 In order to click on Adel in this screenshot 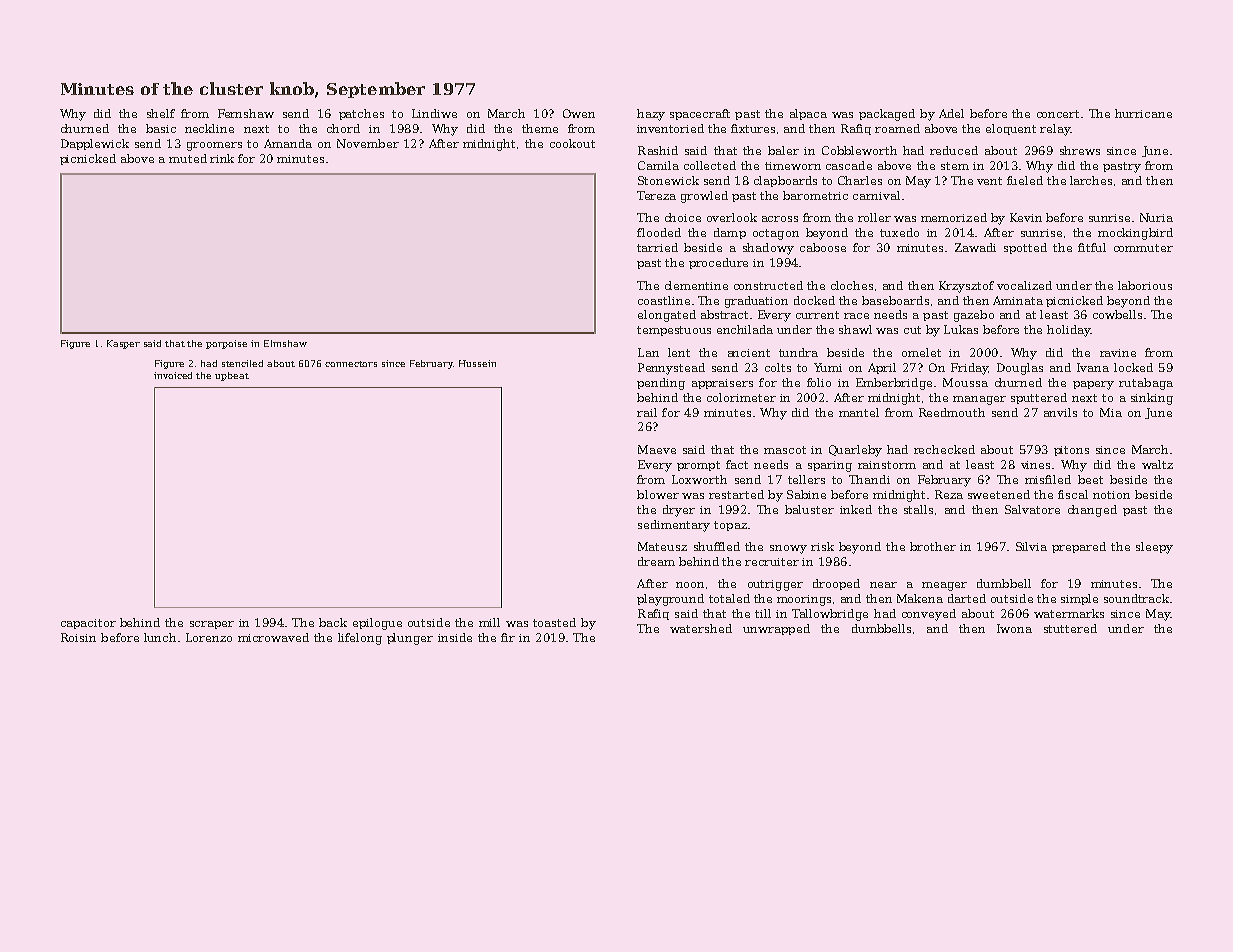, I will do `click(951, 113)`.
